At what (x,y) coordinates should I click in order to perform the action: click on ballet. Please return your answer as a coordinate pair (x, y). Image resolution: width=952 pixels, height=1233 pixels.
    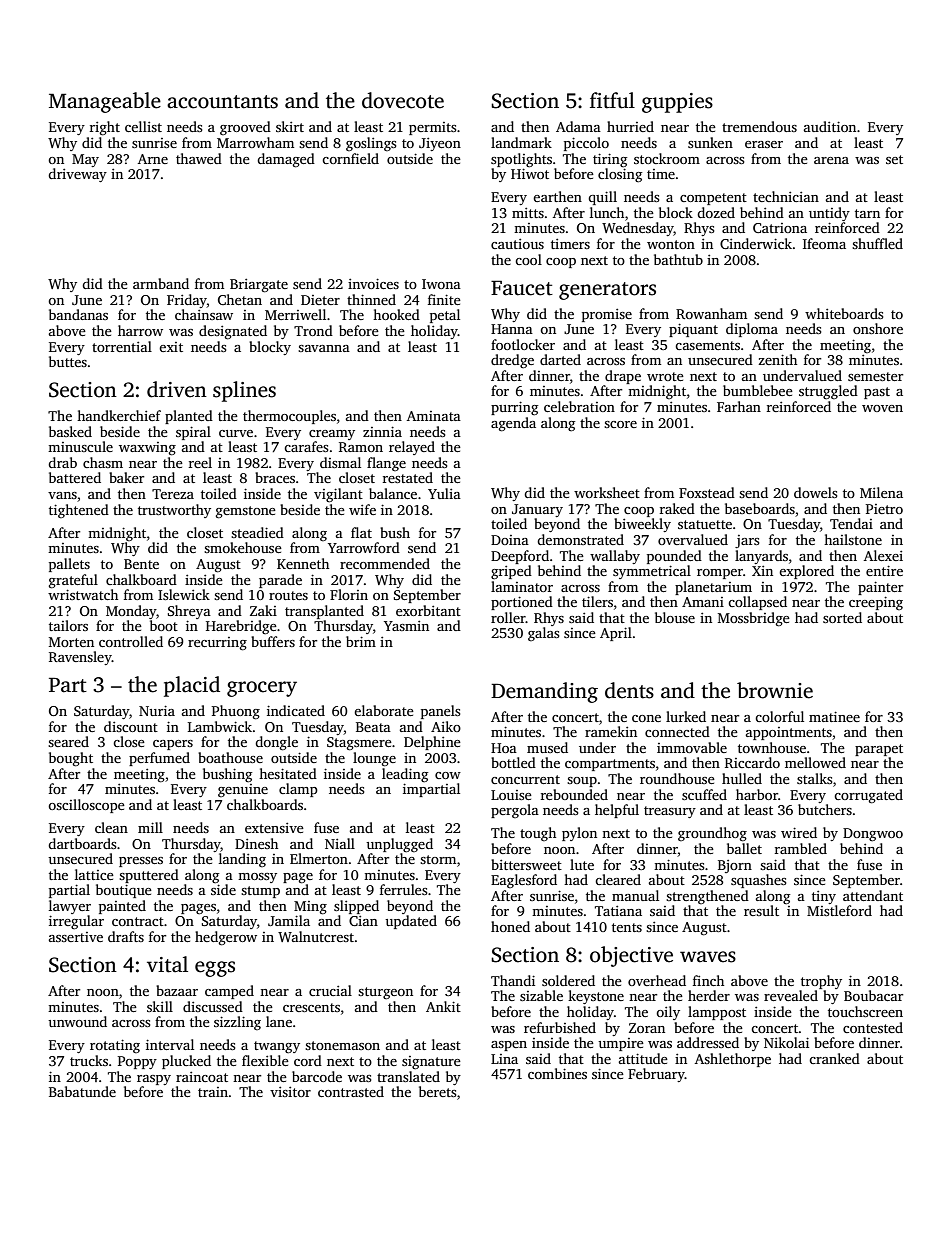
    Looking at the image, I should click on (744, 848).
